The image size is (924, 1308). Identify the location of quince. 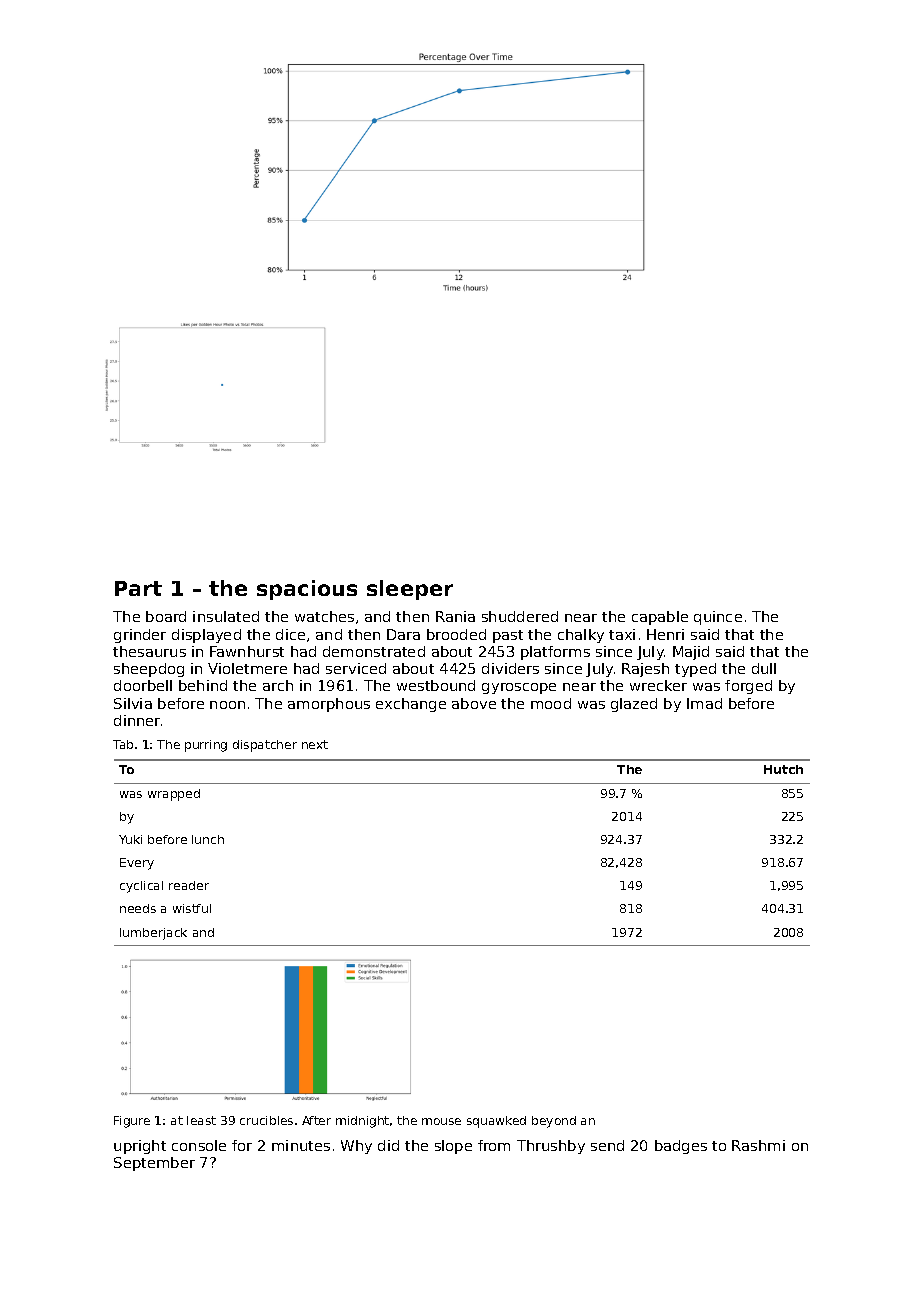
(718, 618).
